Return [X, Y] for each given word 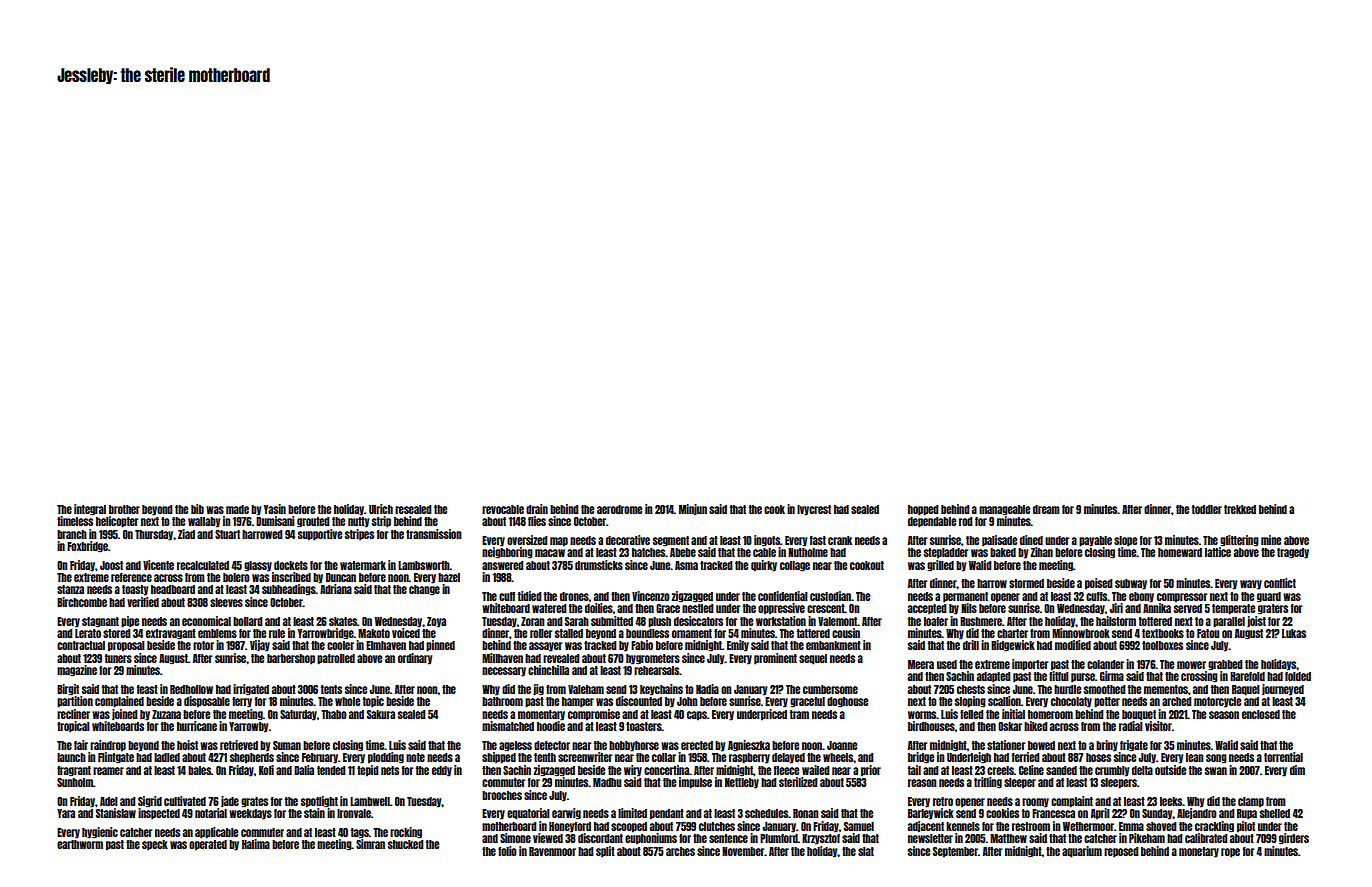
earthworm [80, 844]
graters [1273, 609]
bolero [236, 577]
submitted [612, 621]
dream [1046, 509]
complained [119, 702]
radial [1131, 726]
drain [537, 509]
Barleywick [931, 814]
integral [90, 510]
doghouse [847, 702]
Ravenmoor [552, 851]
